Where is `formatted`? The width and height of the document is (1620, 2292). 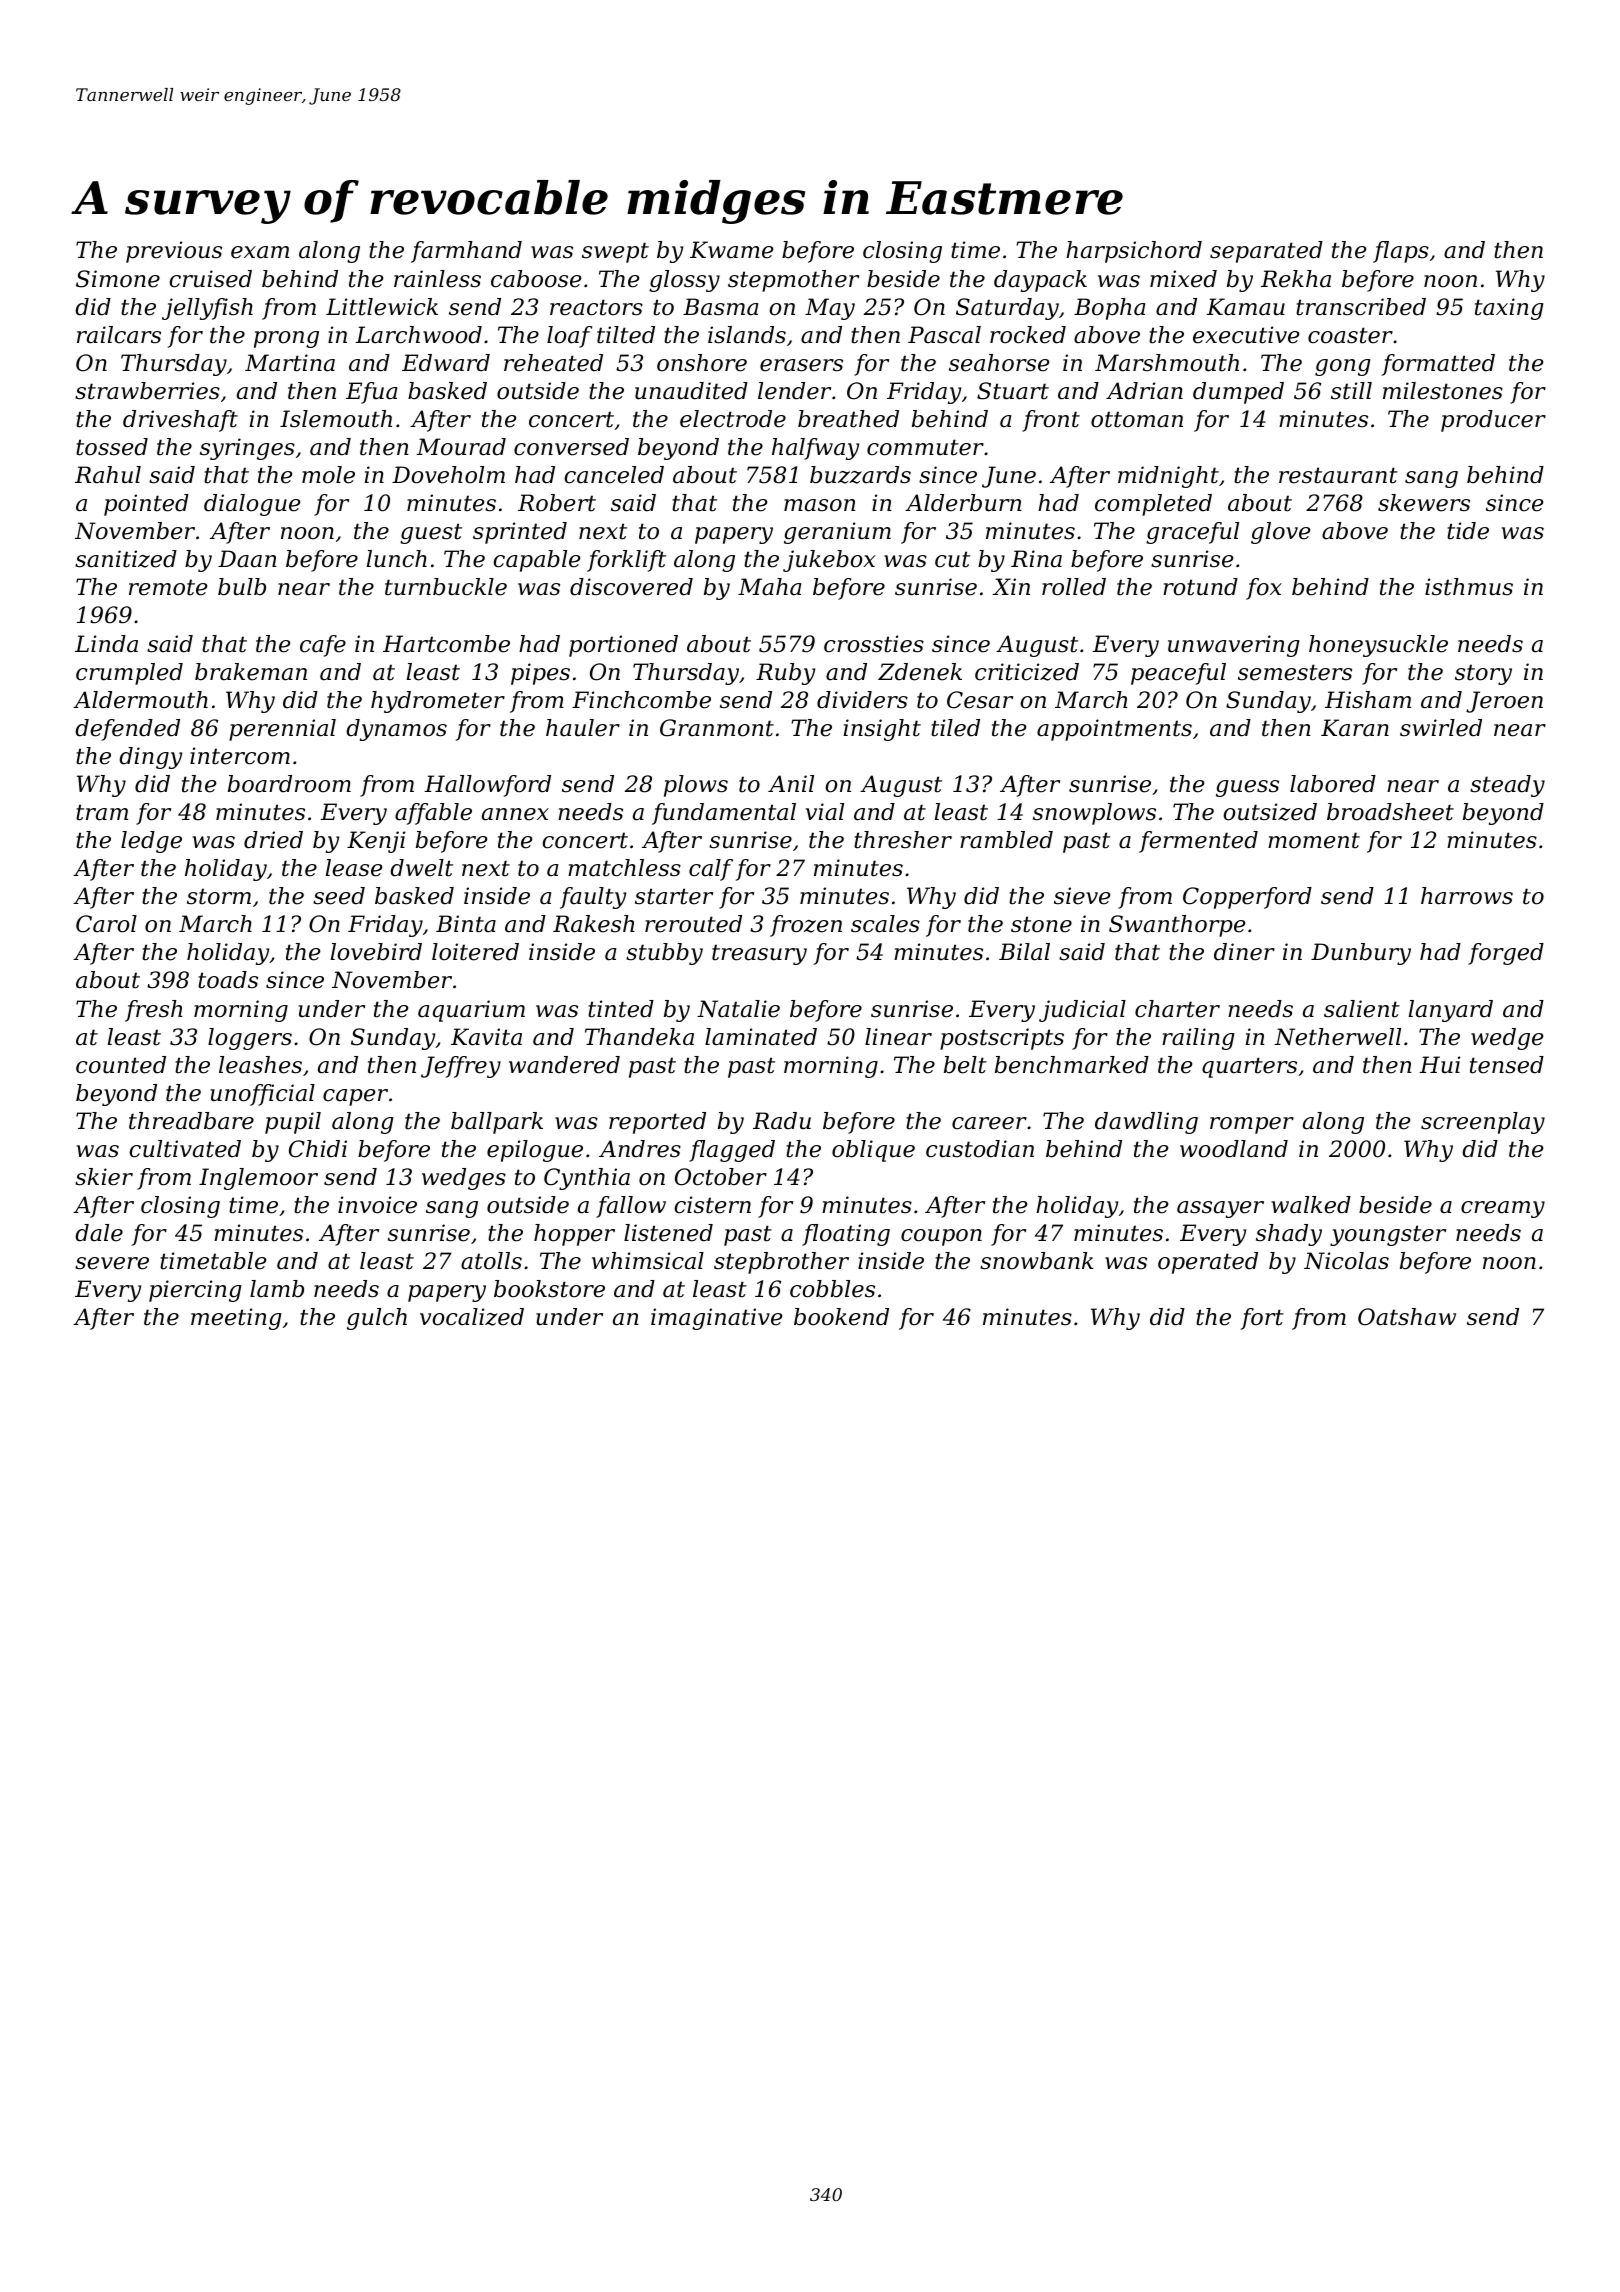
formatted is located at coordinates (1438, 365).
